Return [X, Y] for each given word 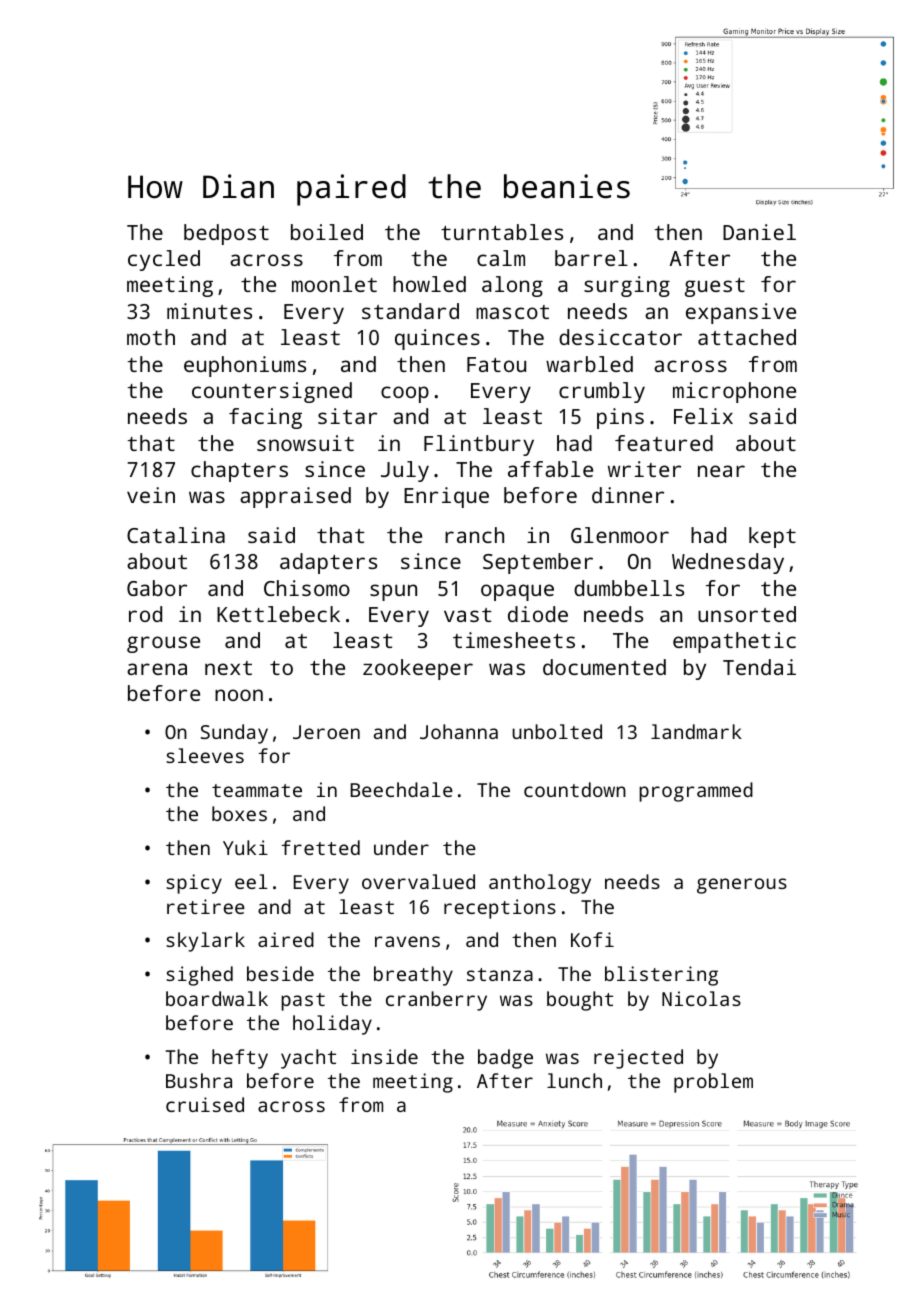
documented [604, 667]
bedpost [226, 234]
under [401, 847]
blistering [661, 976]
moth [151, 337]
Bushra [199, 1080]
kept [772, 537]
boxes [239, 813]
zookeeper [418, 669]
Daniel [759, 232]
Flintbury [479, 445]
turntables [502, 232]
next [228, 668]
